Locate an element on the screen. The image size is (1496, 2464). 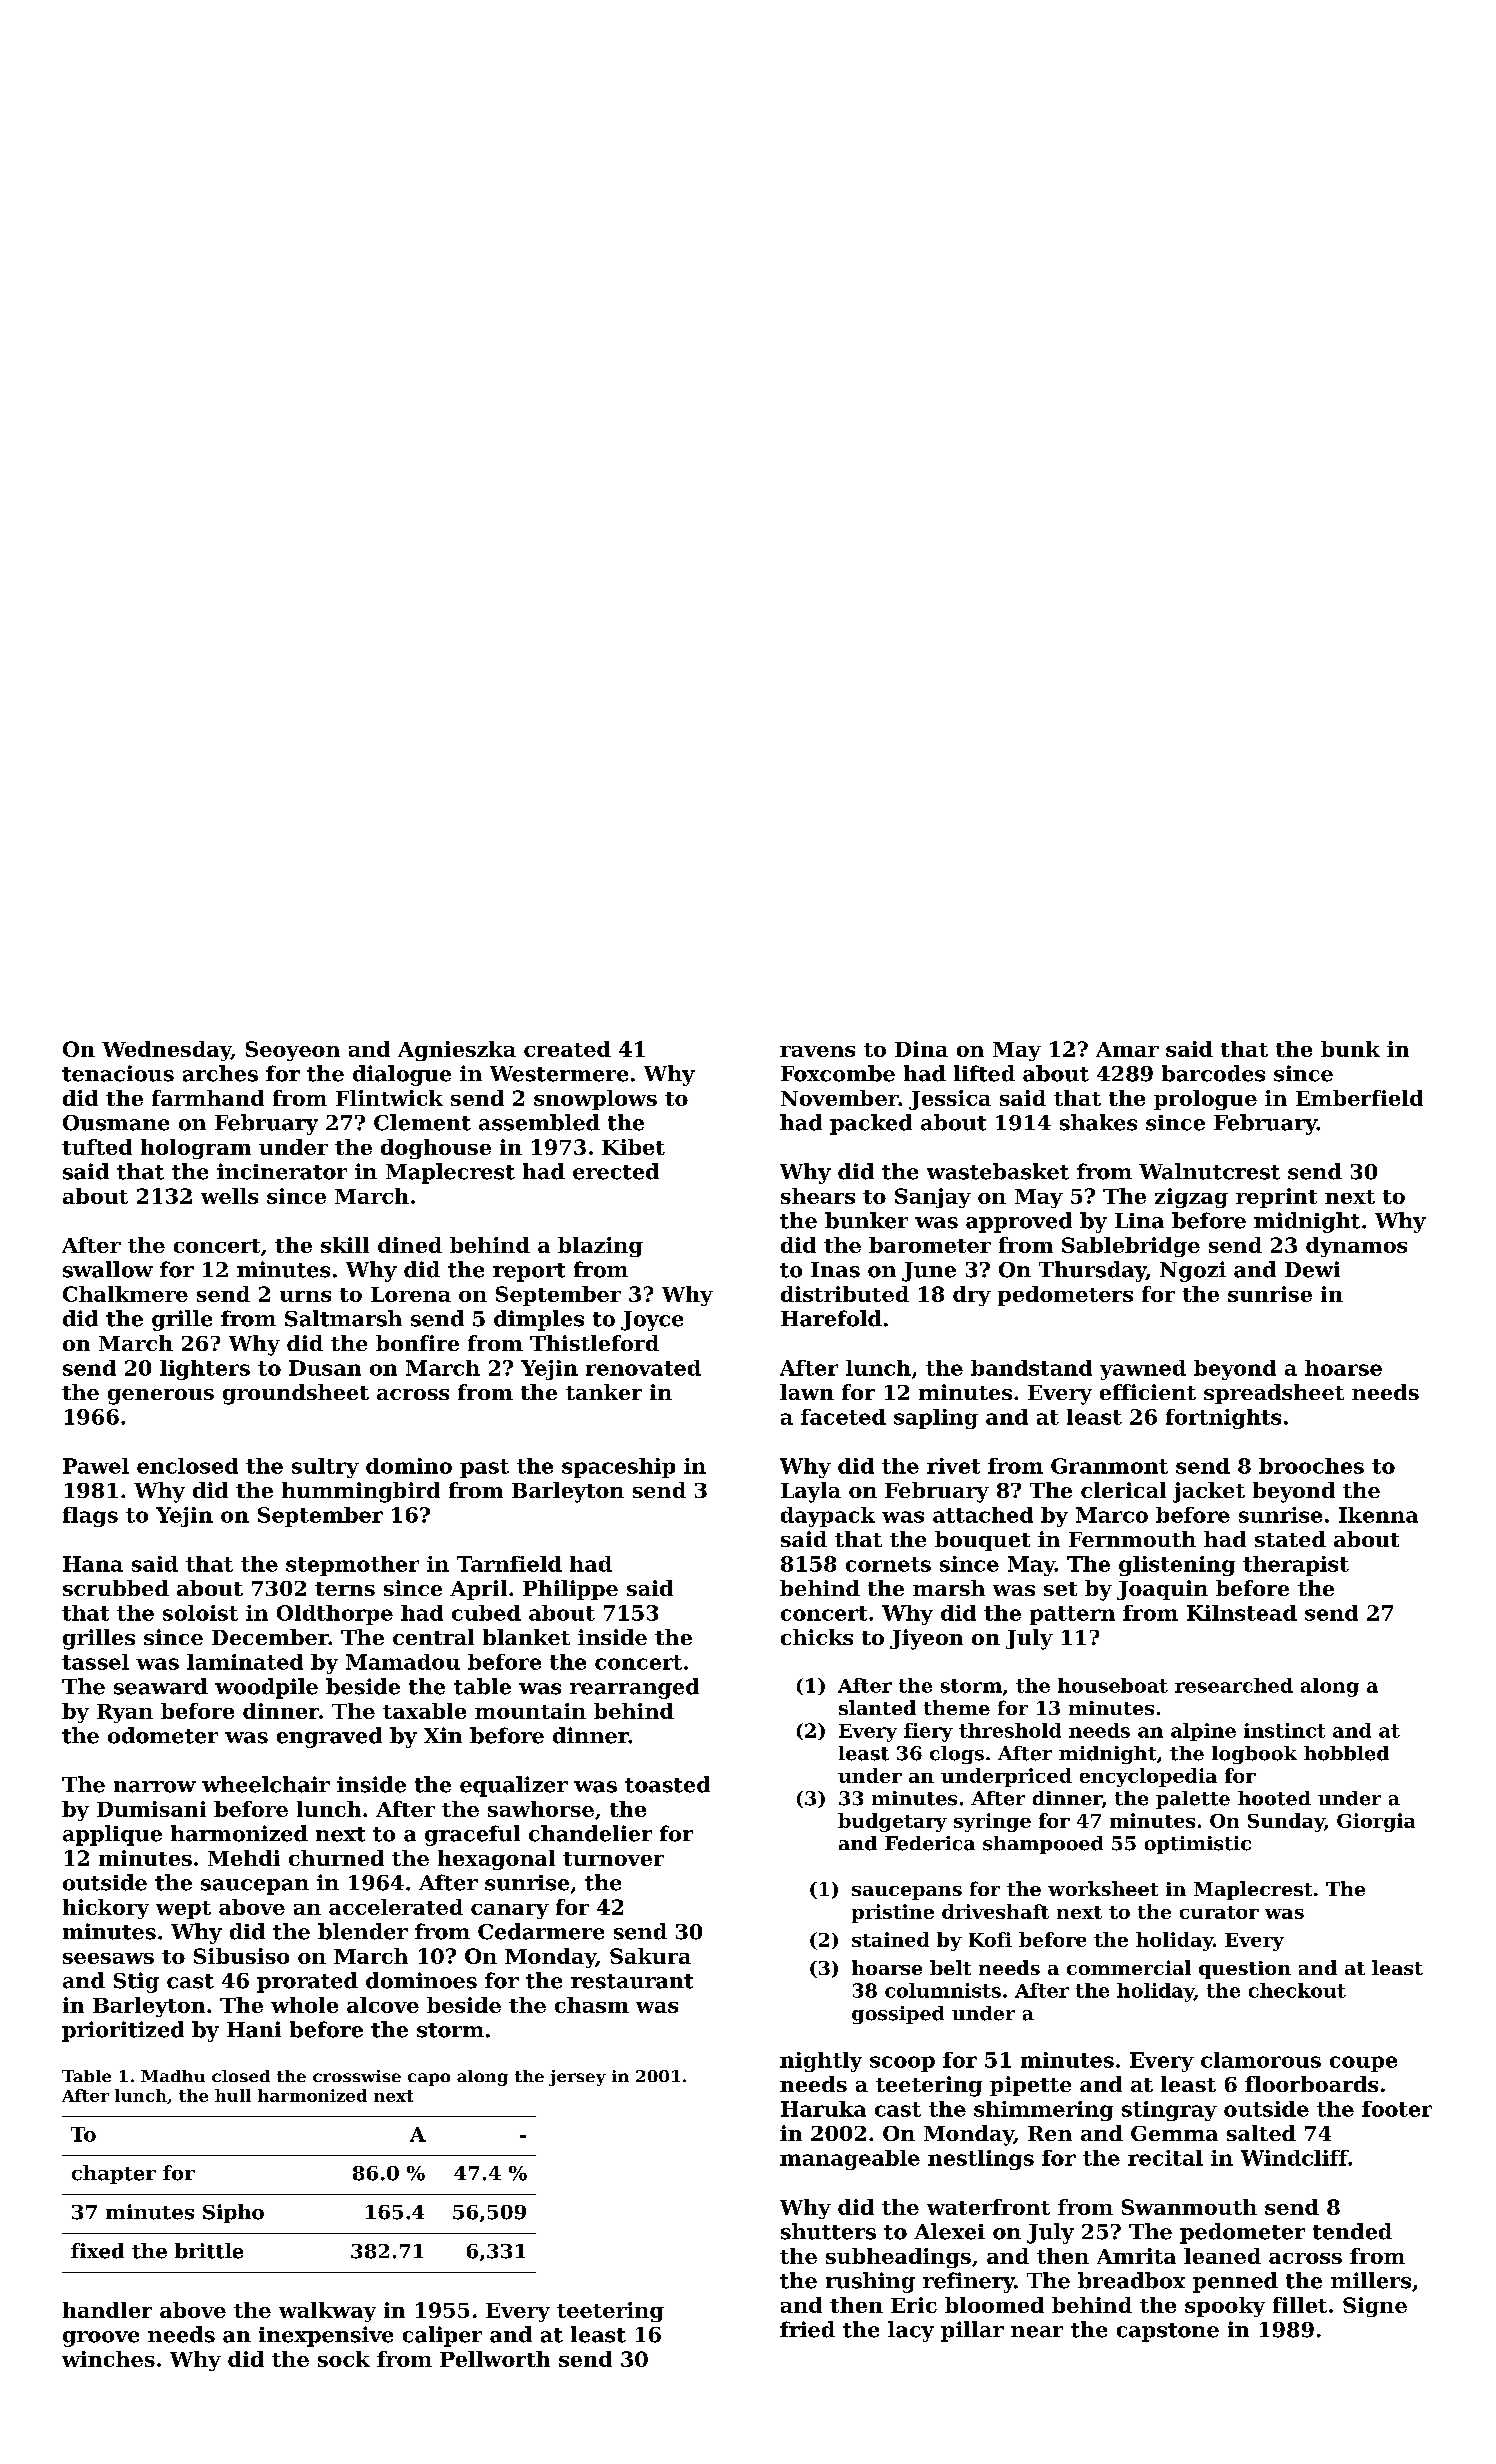
Kibet is located at coordinates (633, 1147).
